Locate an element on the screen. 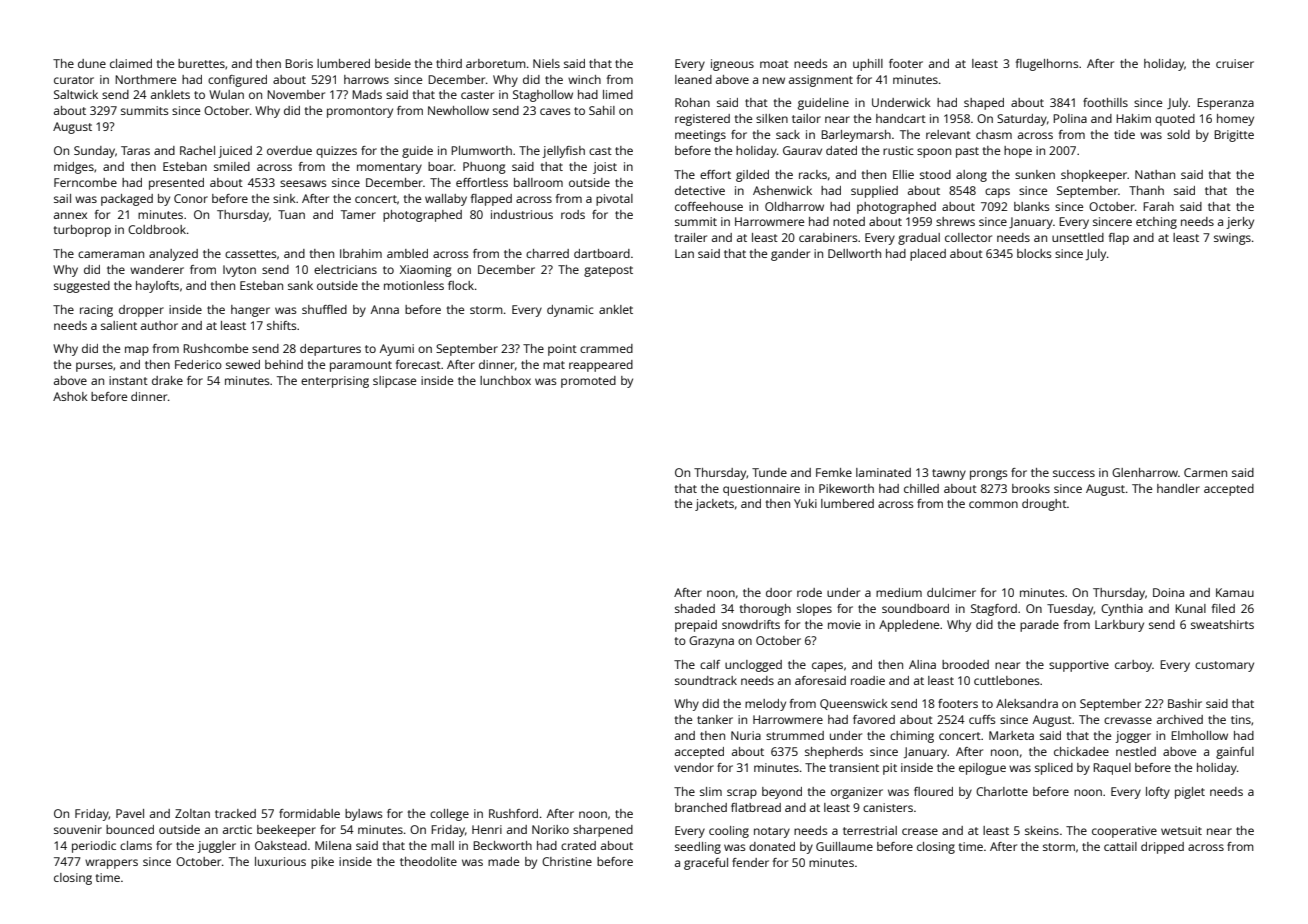  jackets is located at coordinates (714, 505).
